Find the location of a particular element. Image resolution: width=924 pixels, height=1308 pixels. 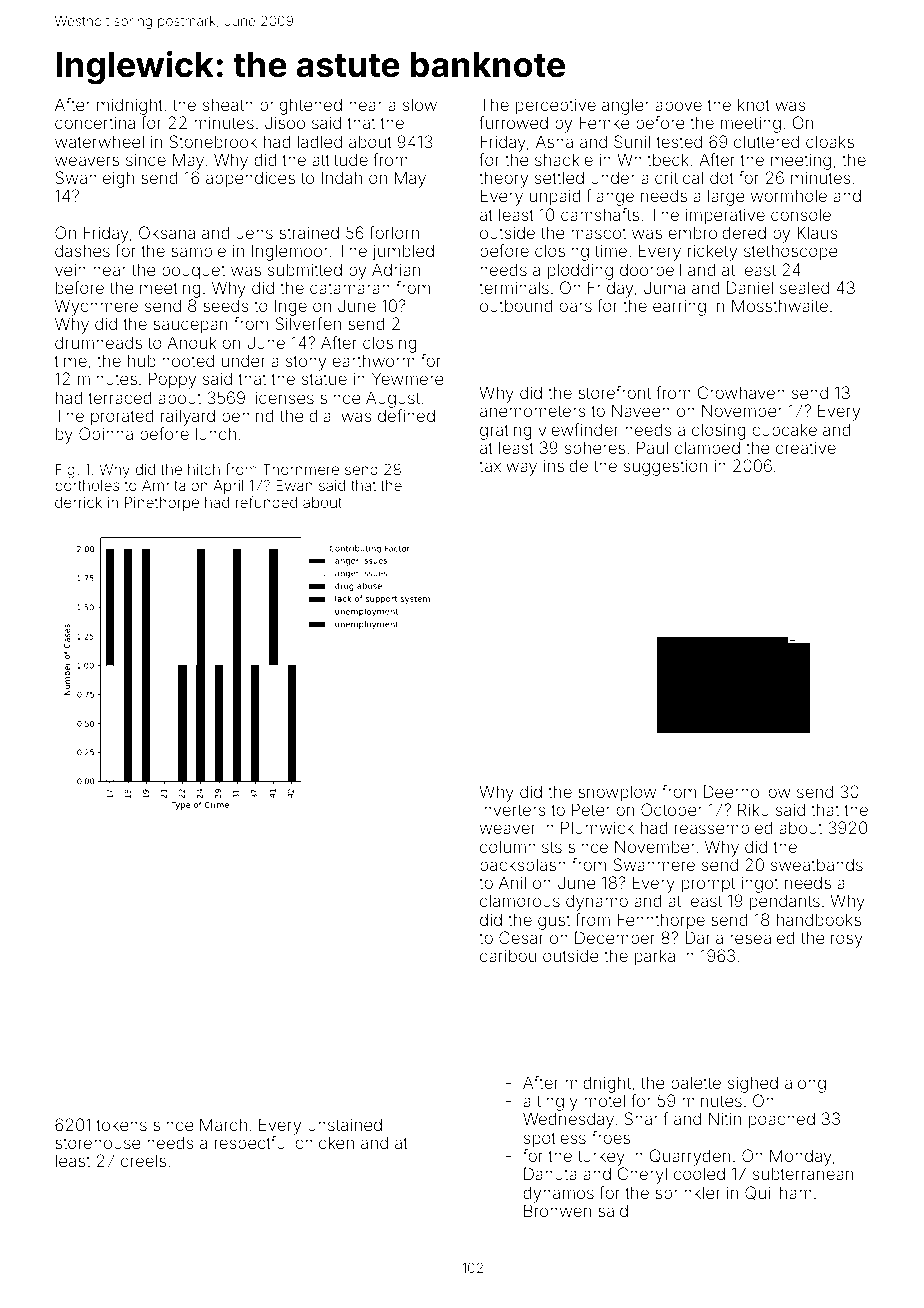

creative is located at coordinates (806, 447).
